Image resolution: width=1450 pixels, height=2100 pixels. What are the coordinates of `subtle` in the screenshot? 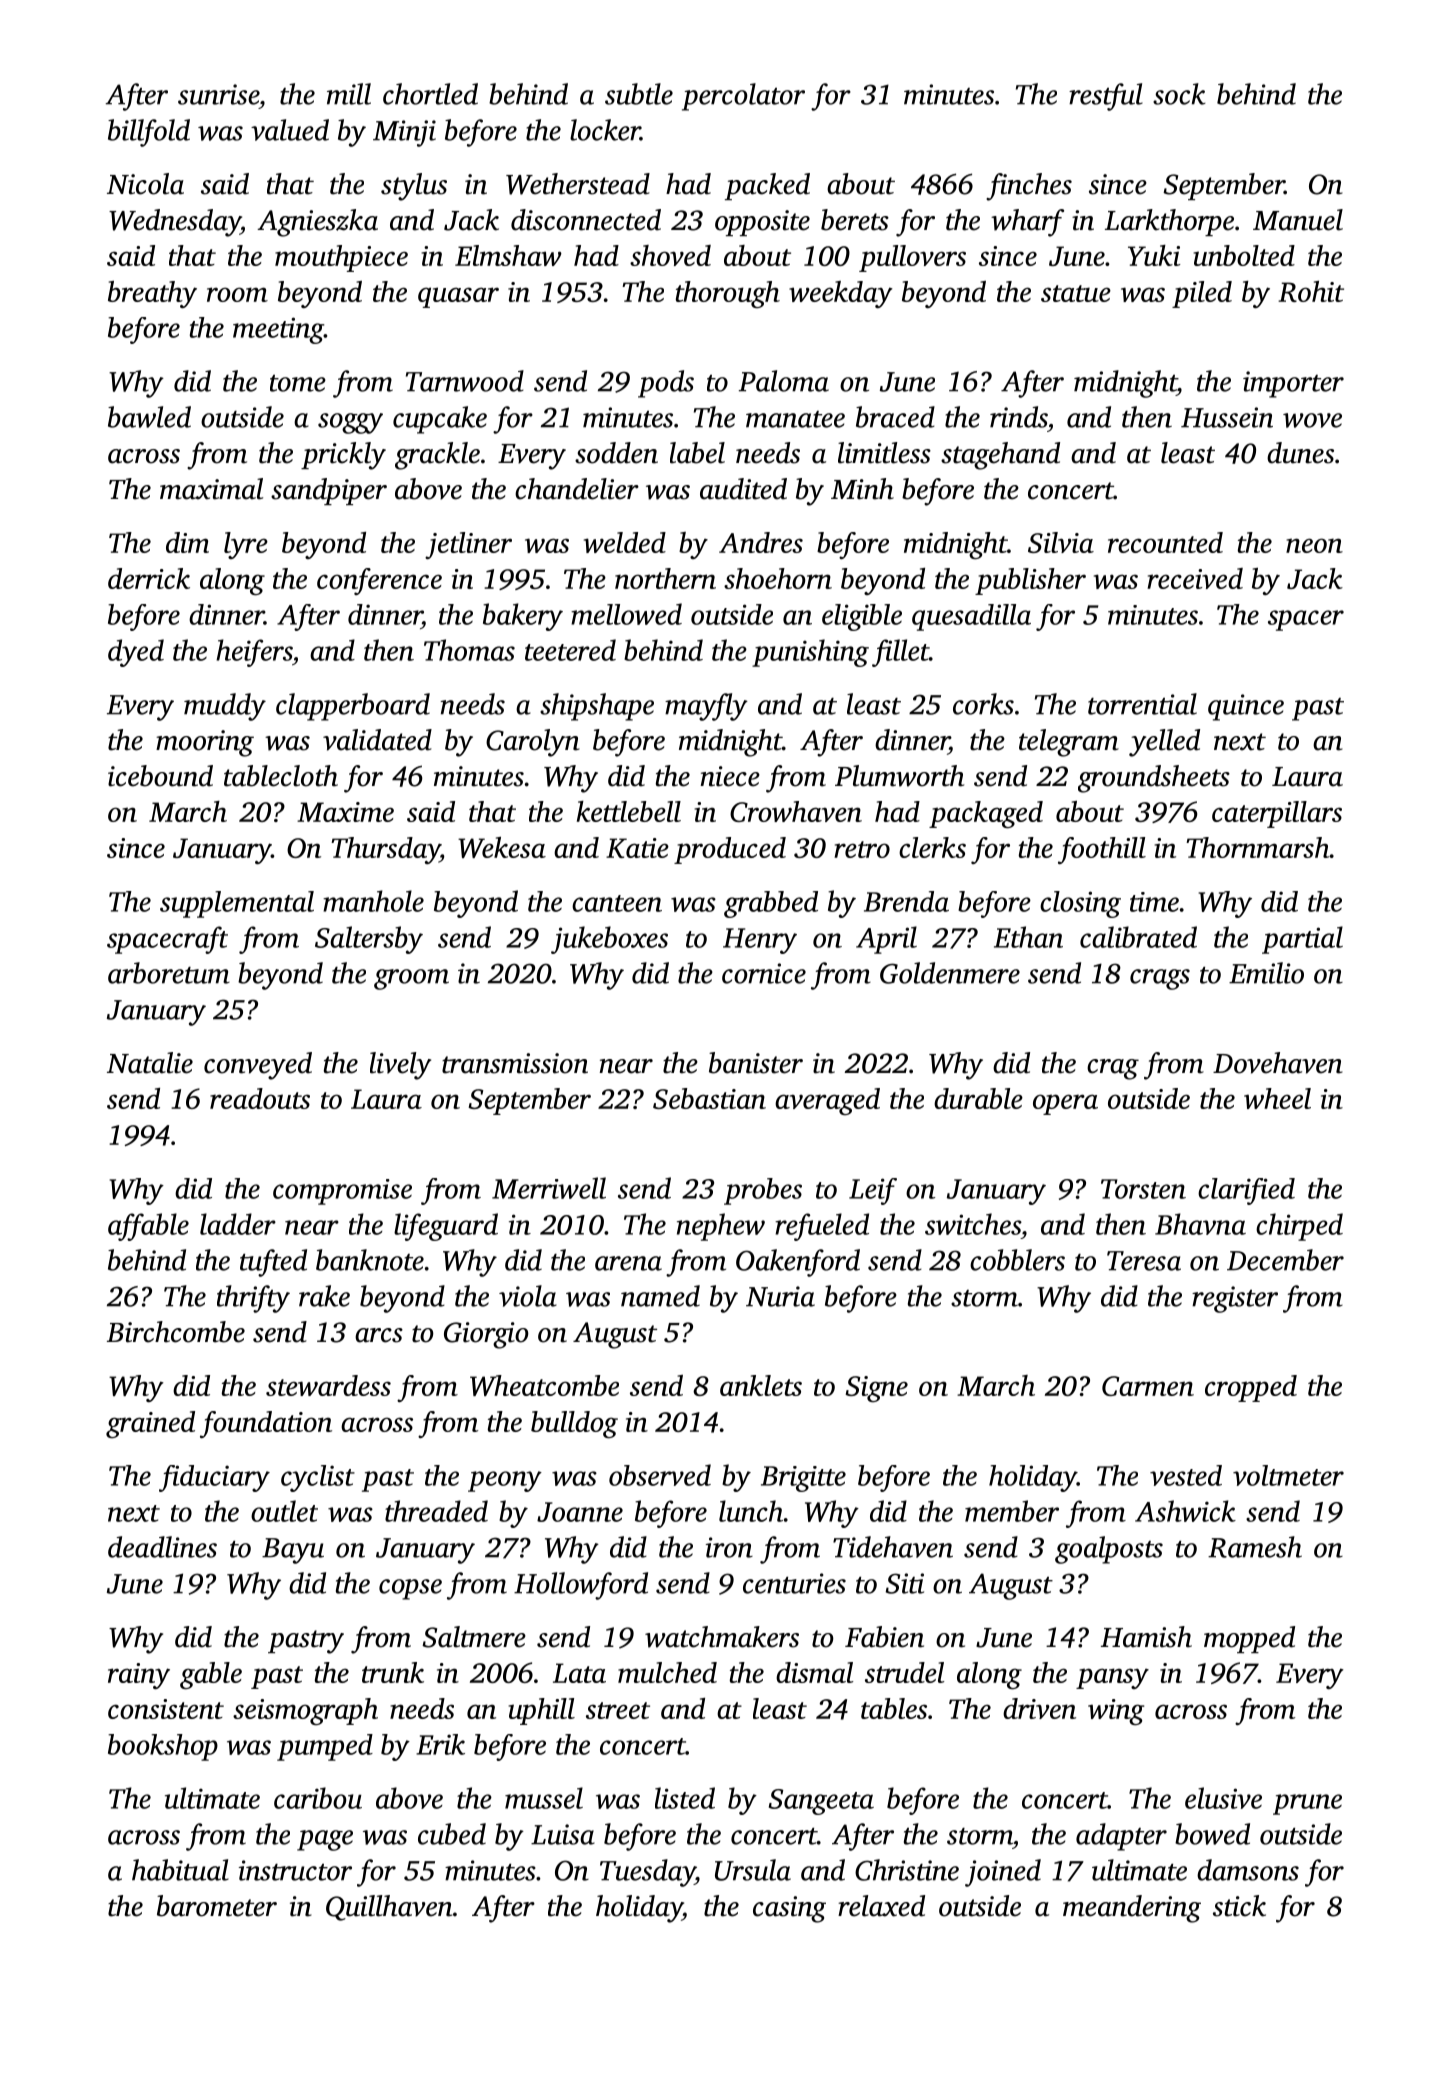 It's located at (639, 94).
